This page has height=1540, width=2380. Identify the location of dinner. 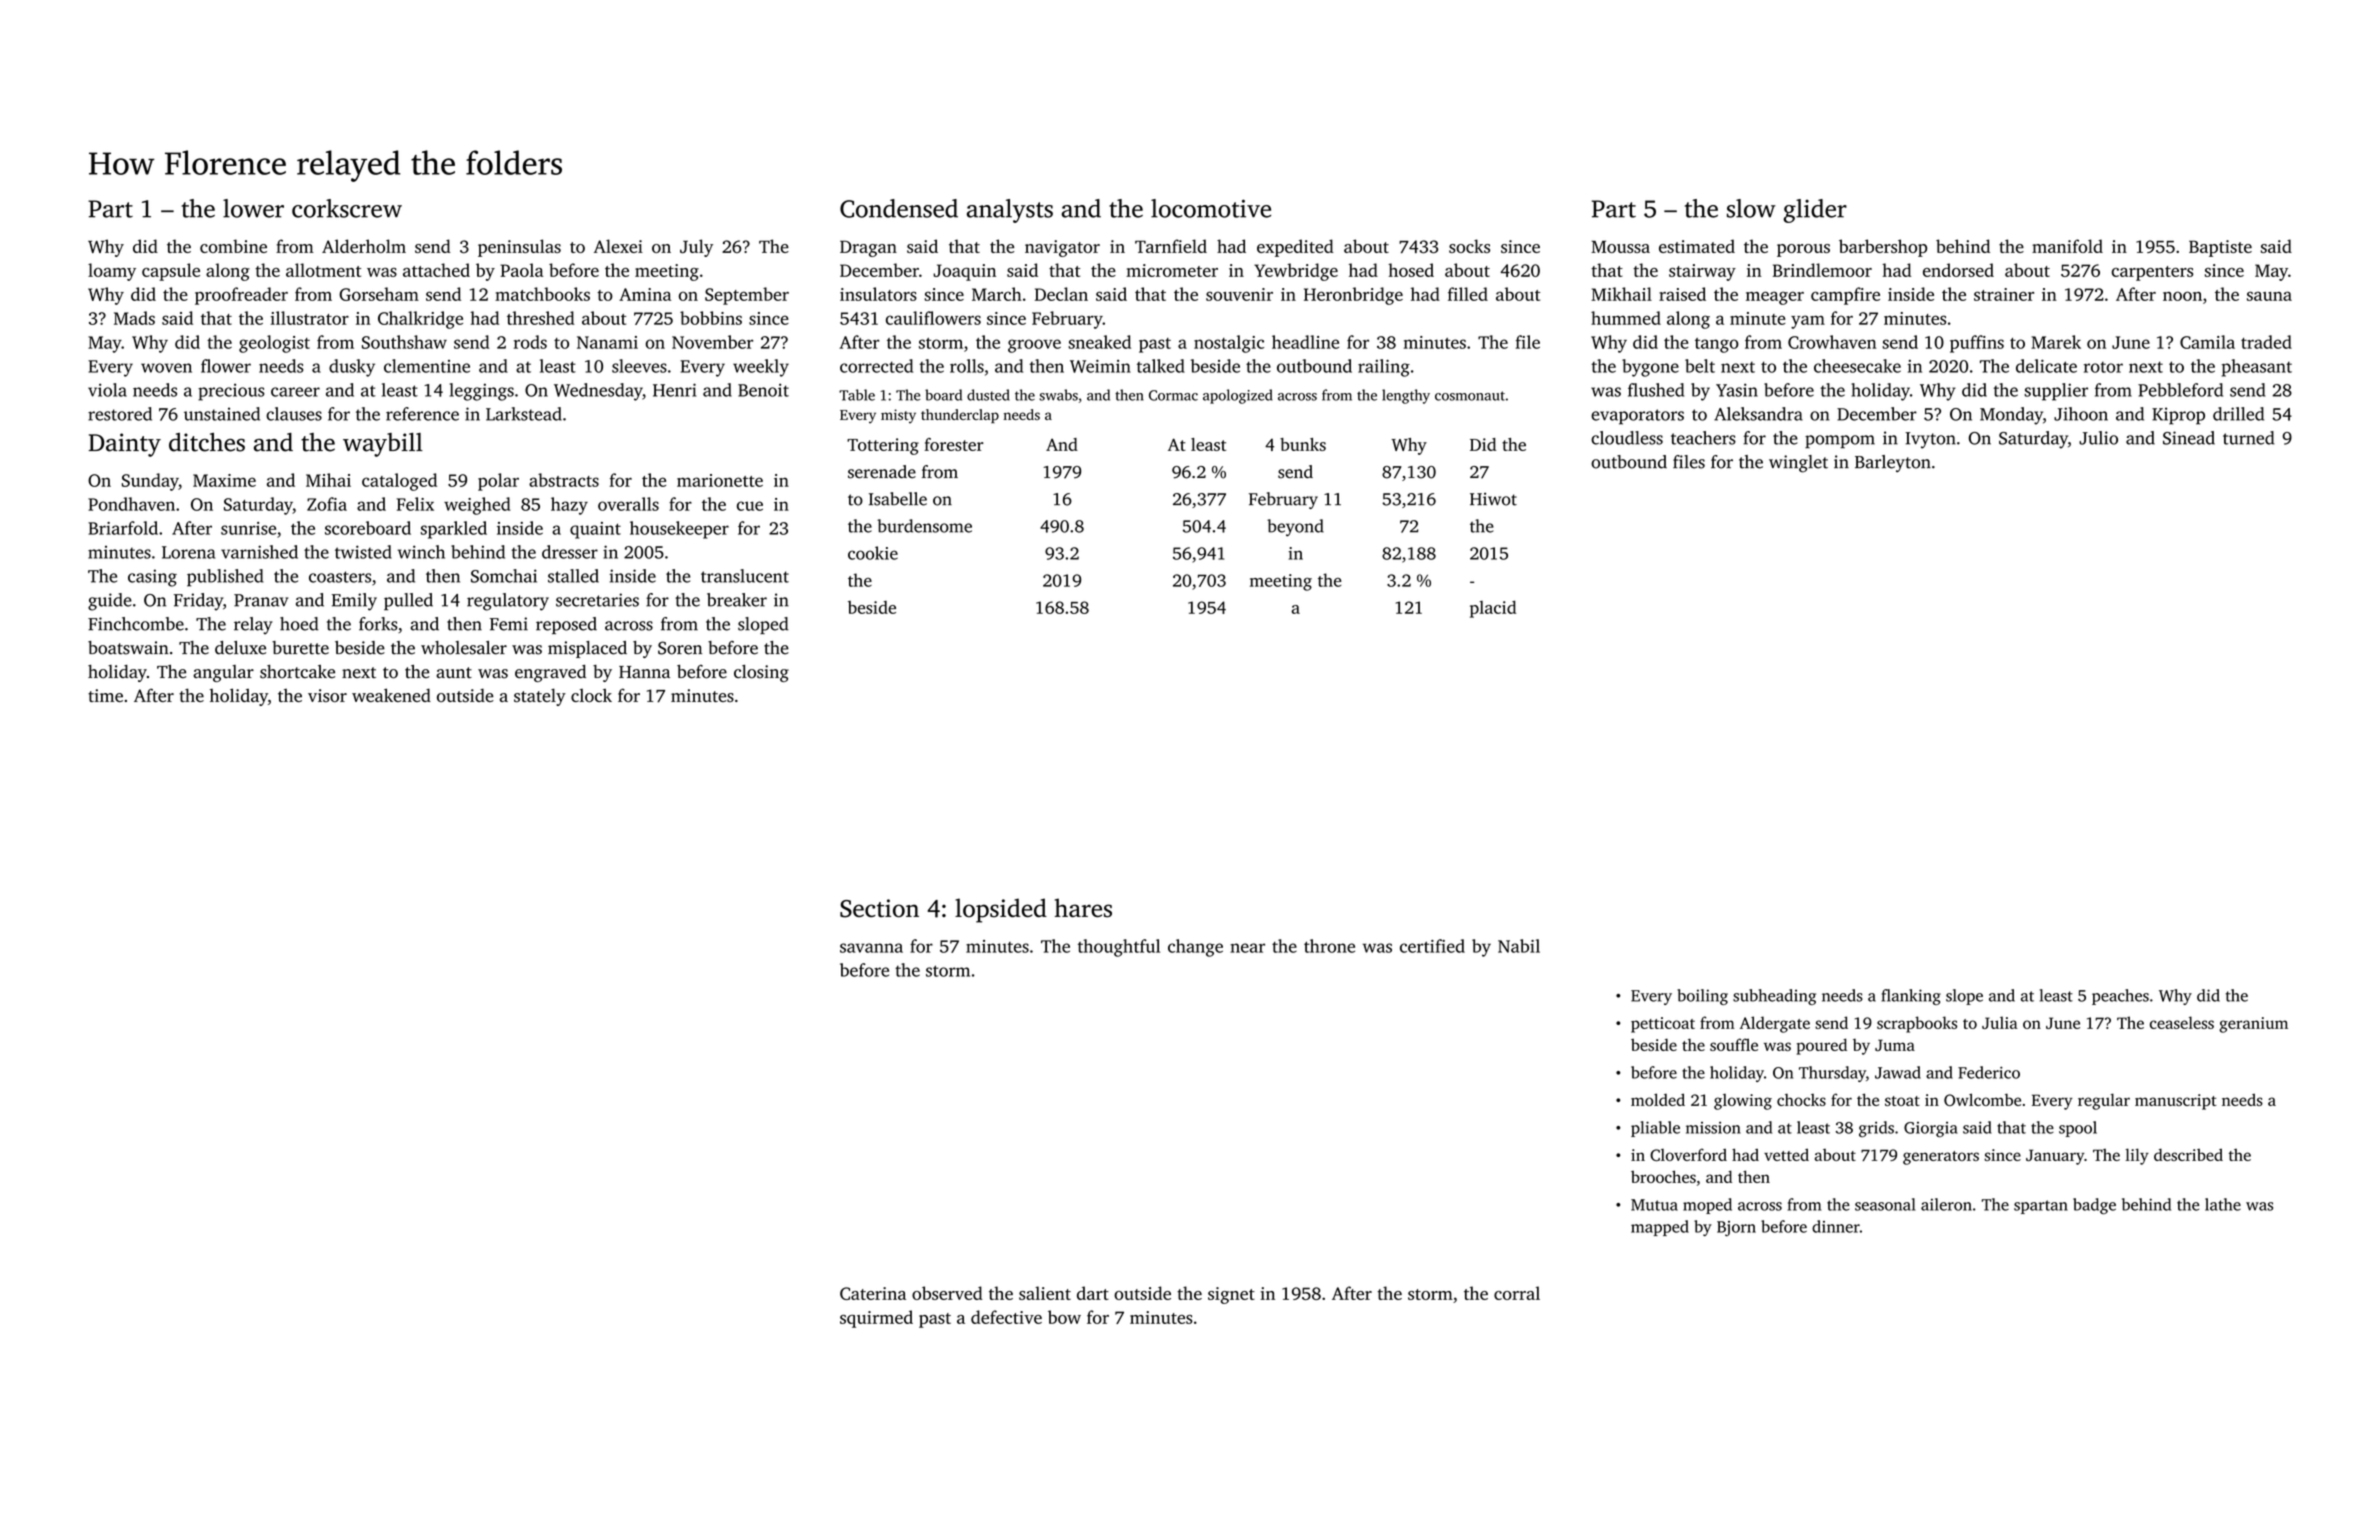
(1836, 1226).
